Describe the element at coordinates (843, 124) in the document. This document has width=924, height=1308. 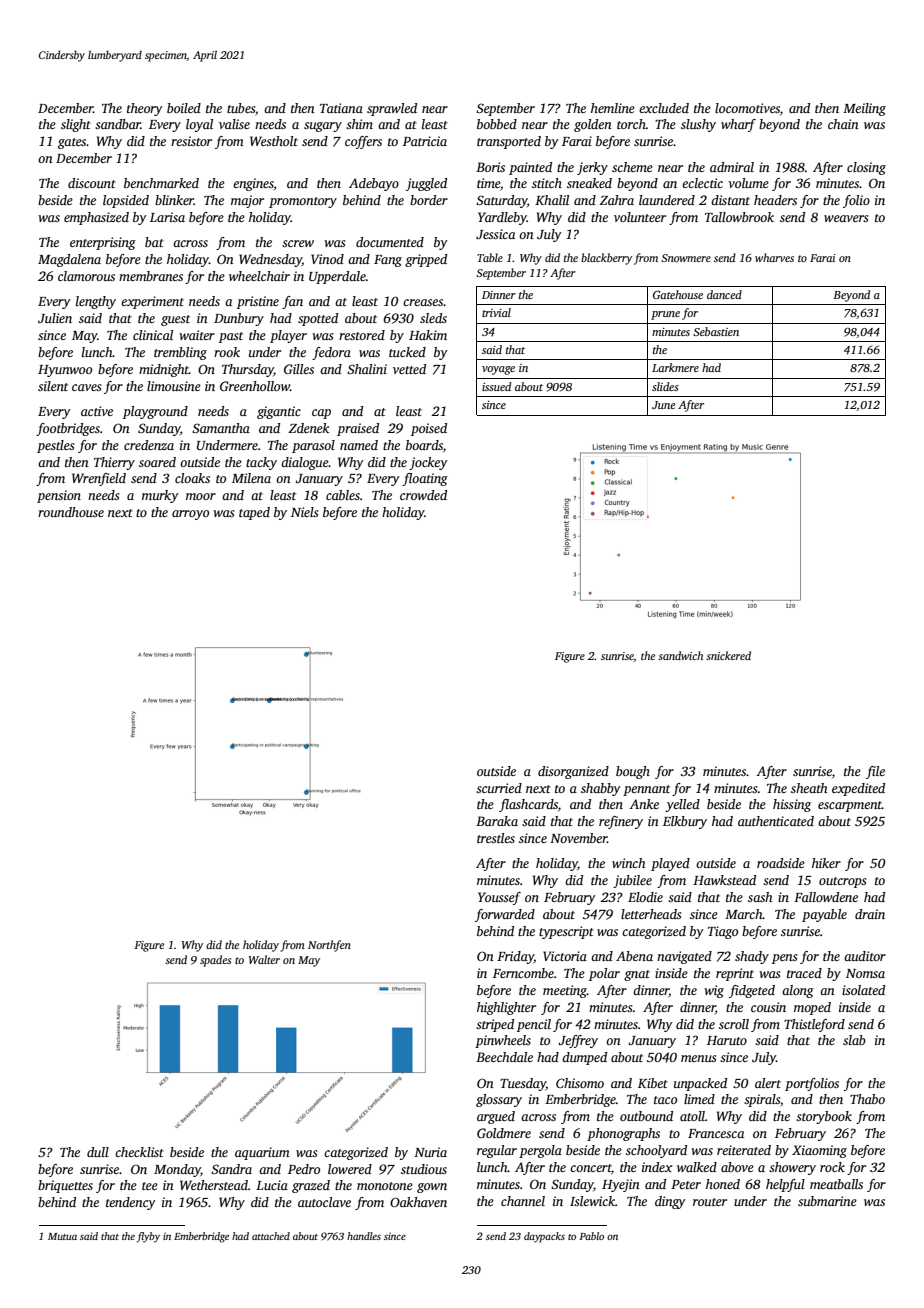
I see `chain` at that location.
